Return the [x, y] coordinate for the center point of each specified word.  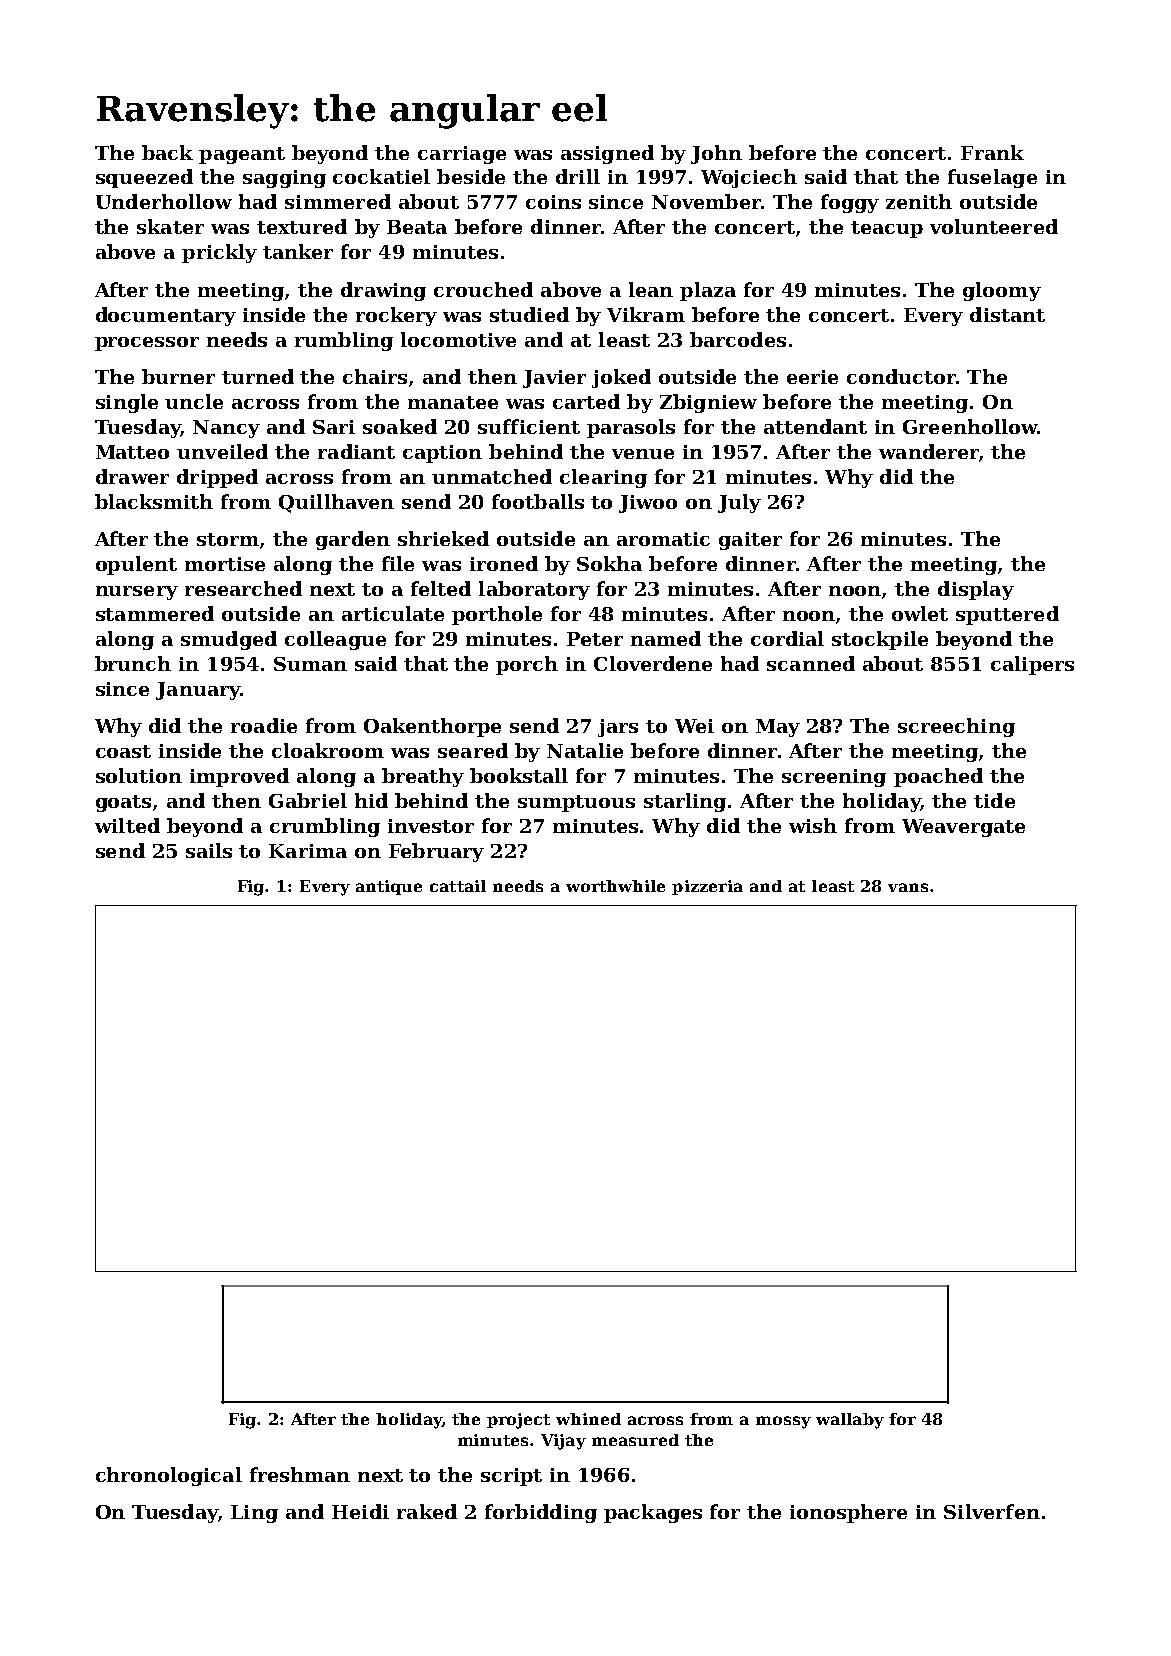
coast [123, 751]
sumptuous [576, 803]
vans [908, 887]
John [716, 154]
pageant [242, 155]
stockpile [880, 640]
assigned [607, 154]
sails [209, 850]
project [518, 1421]
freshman [300, 1474]
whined [588, 1419]
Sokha [609, 563]
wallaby [850, 1421]
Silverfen [992, 1511]
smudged [229, 640]
